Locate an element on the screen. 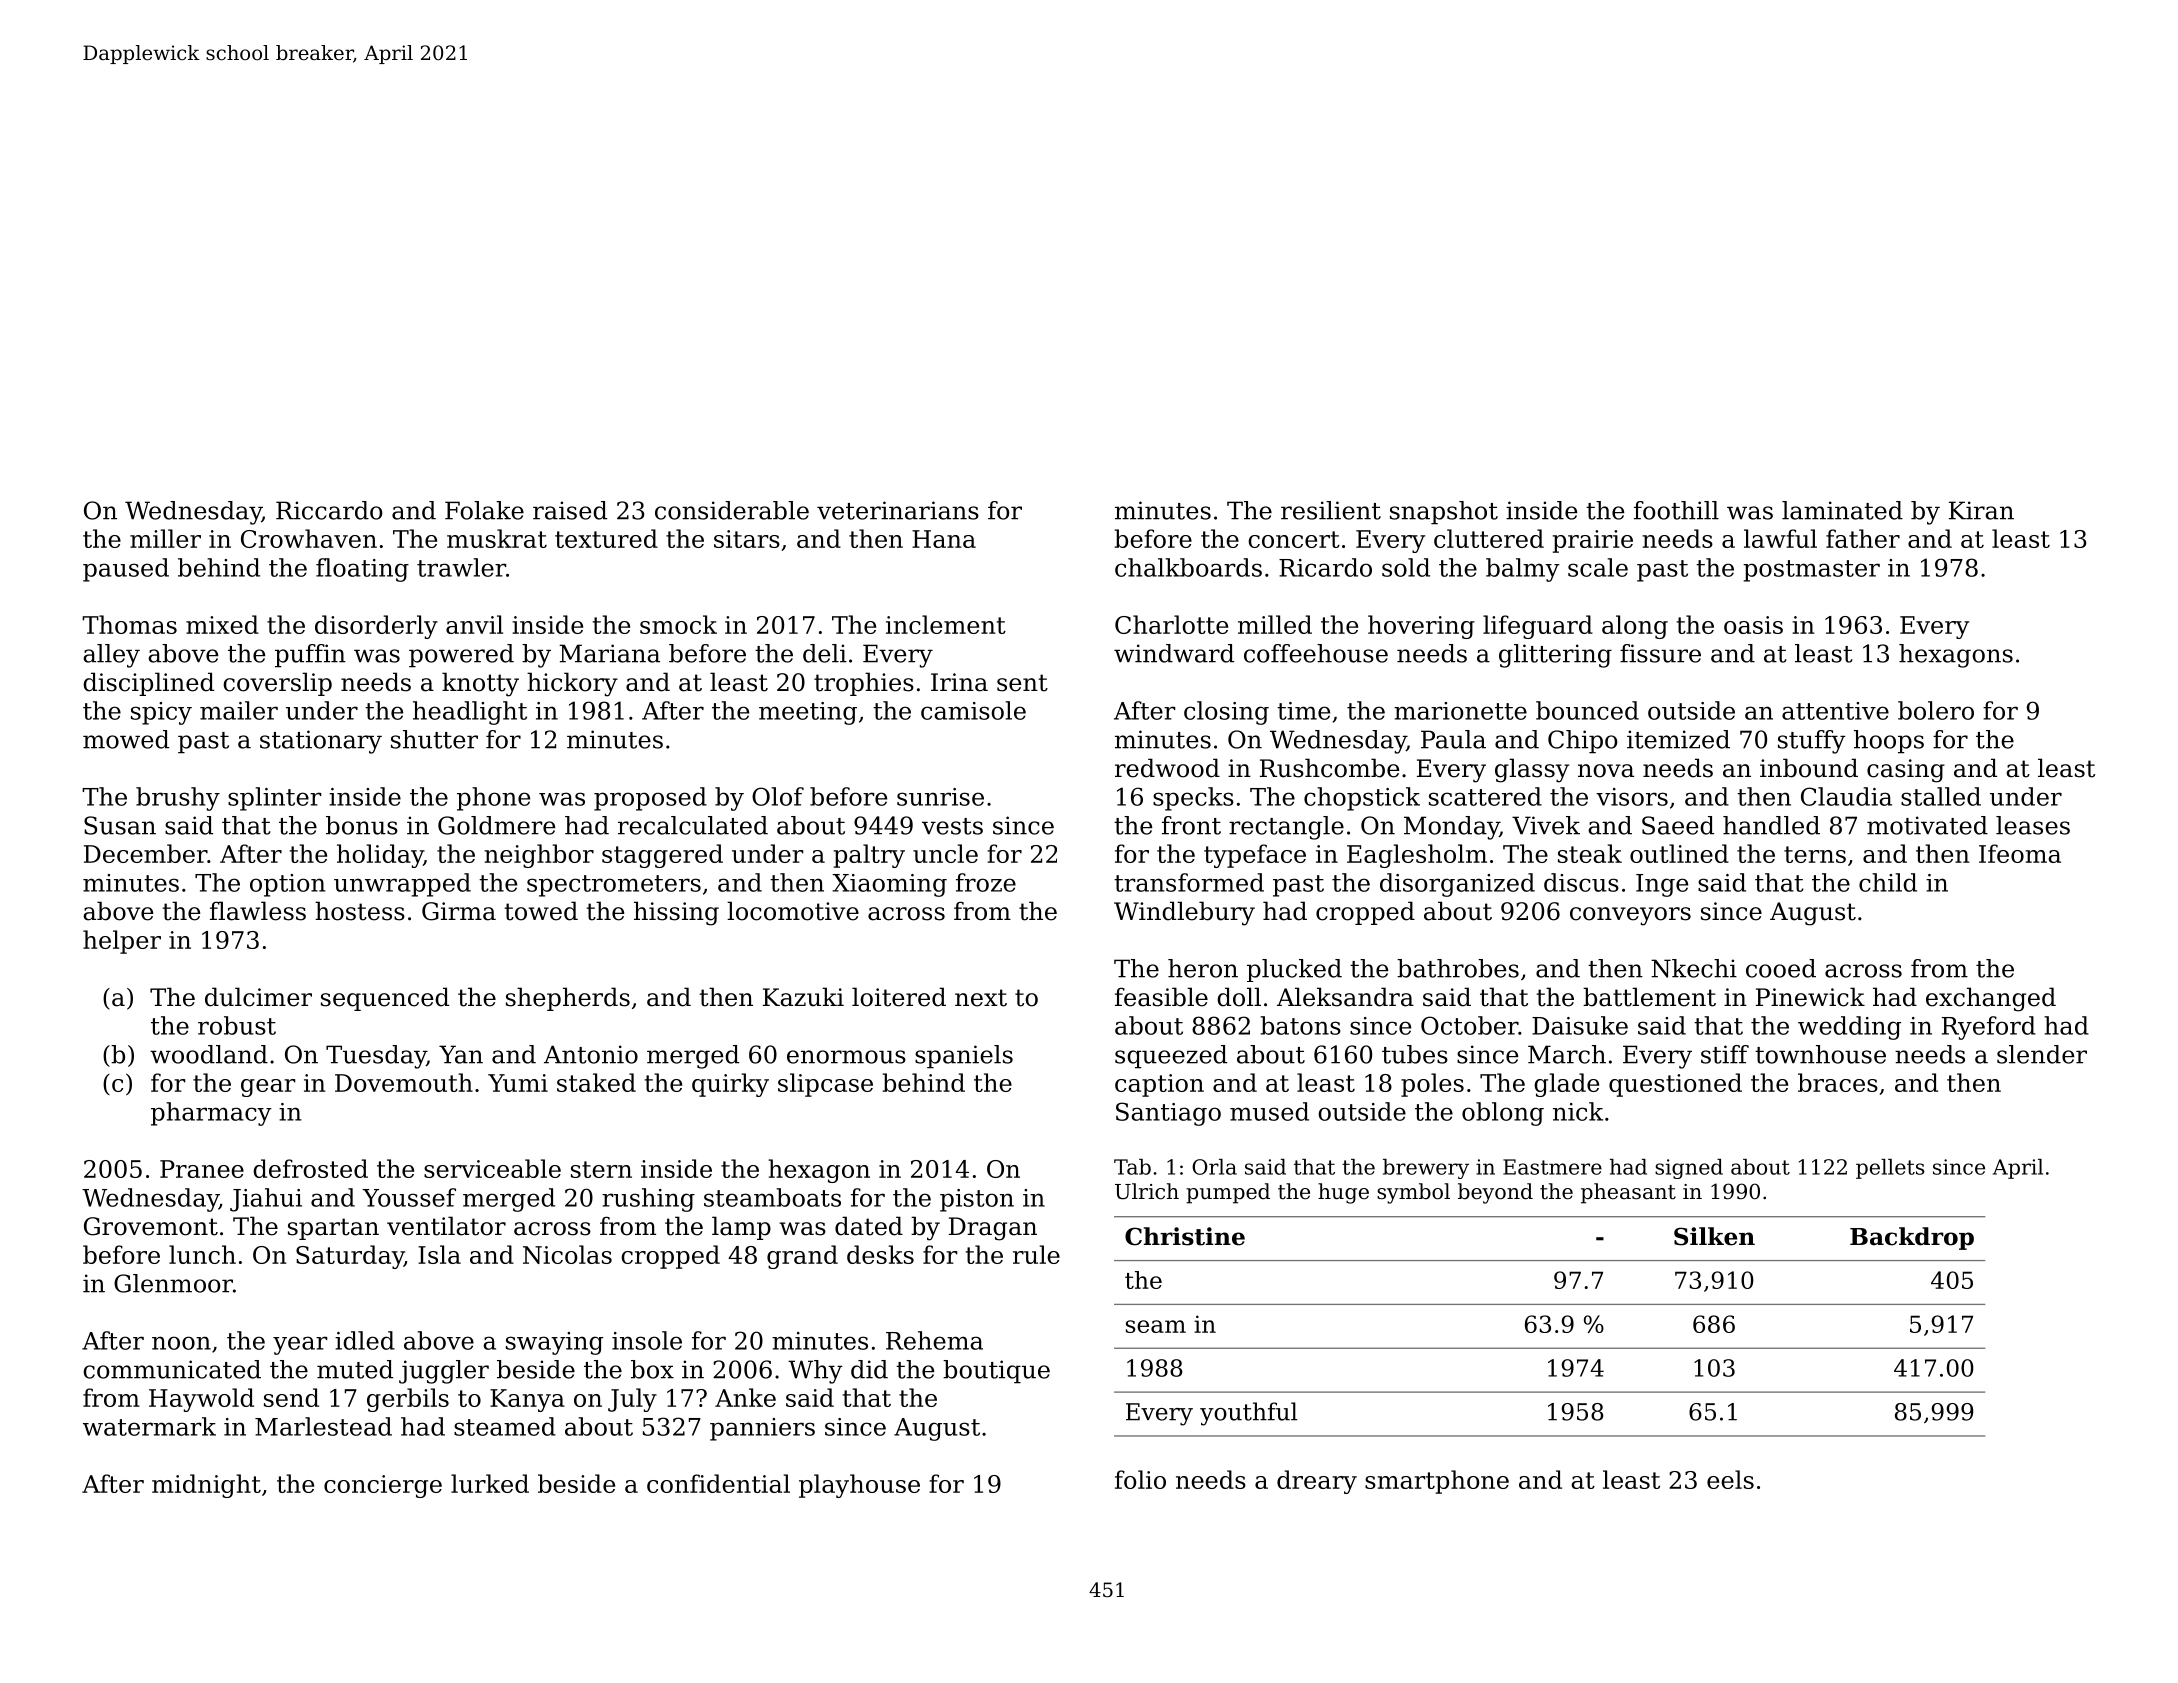 Image resolution: width=2178 pixels, height=1683 pixels. panniers is located at coordinates (762, 1429).
